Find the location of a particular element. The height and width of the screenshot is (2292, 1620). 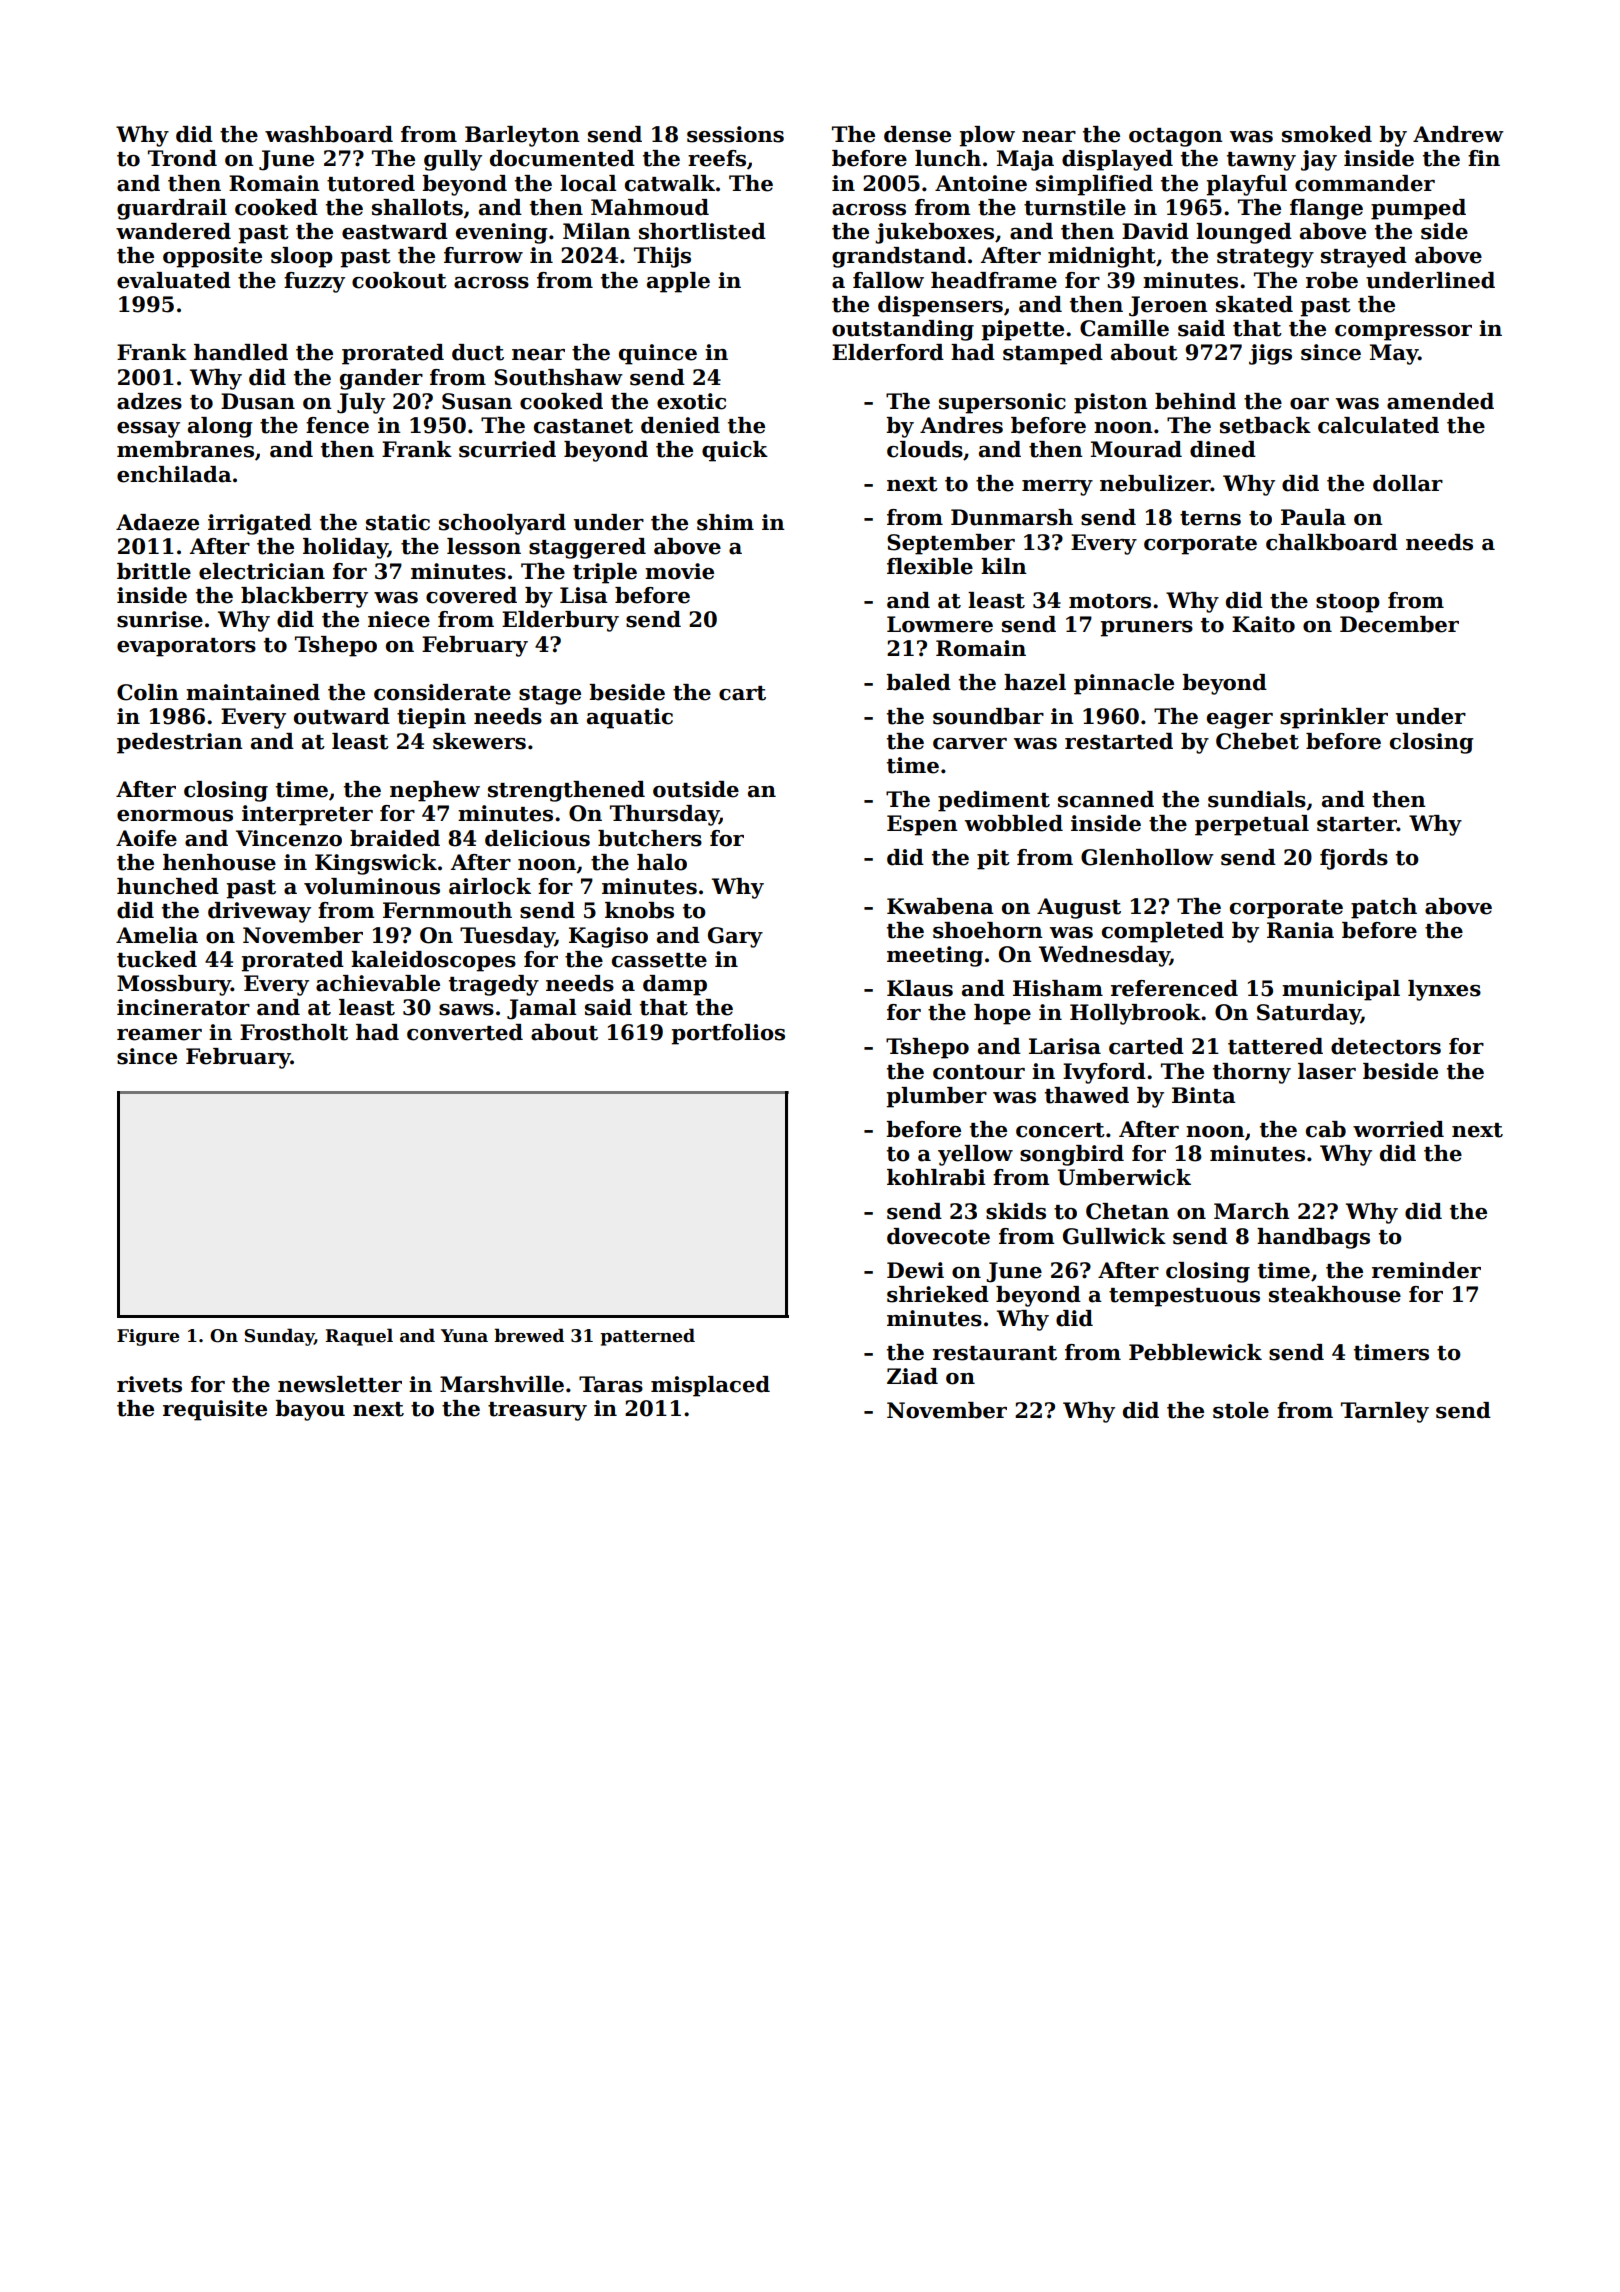

Gary is located at coordinates (735, 937).
